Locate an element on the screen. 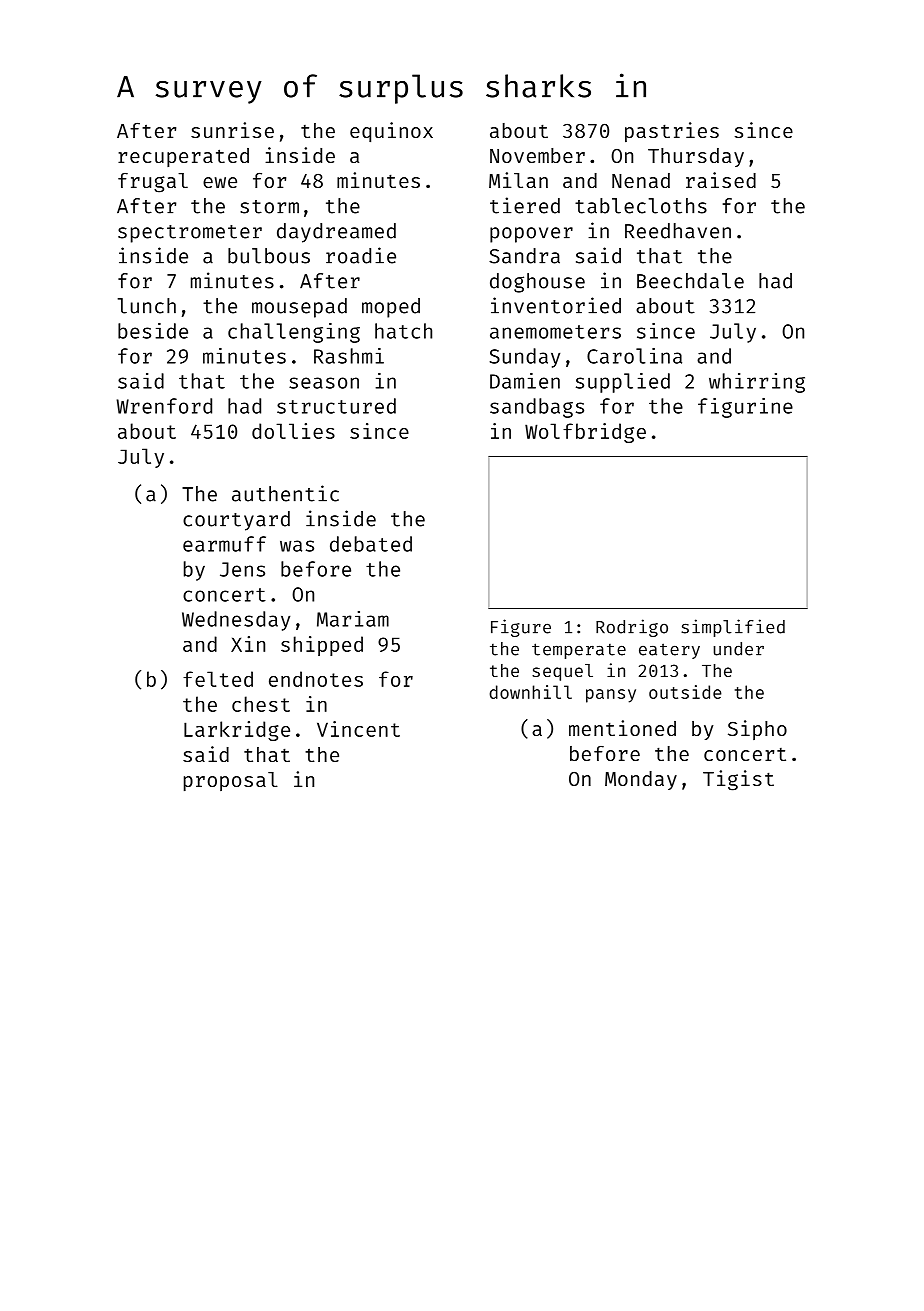 This screenshot has width=924, height=1311. pastries is located at coordinates (672, 132).
